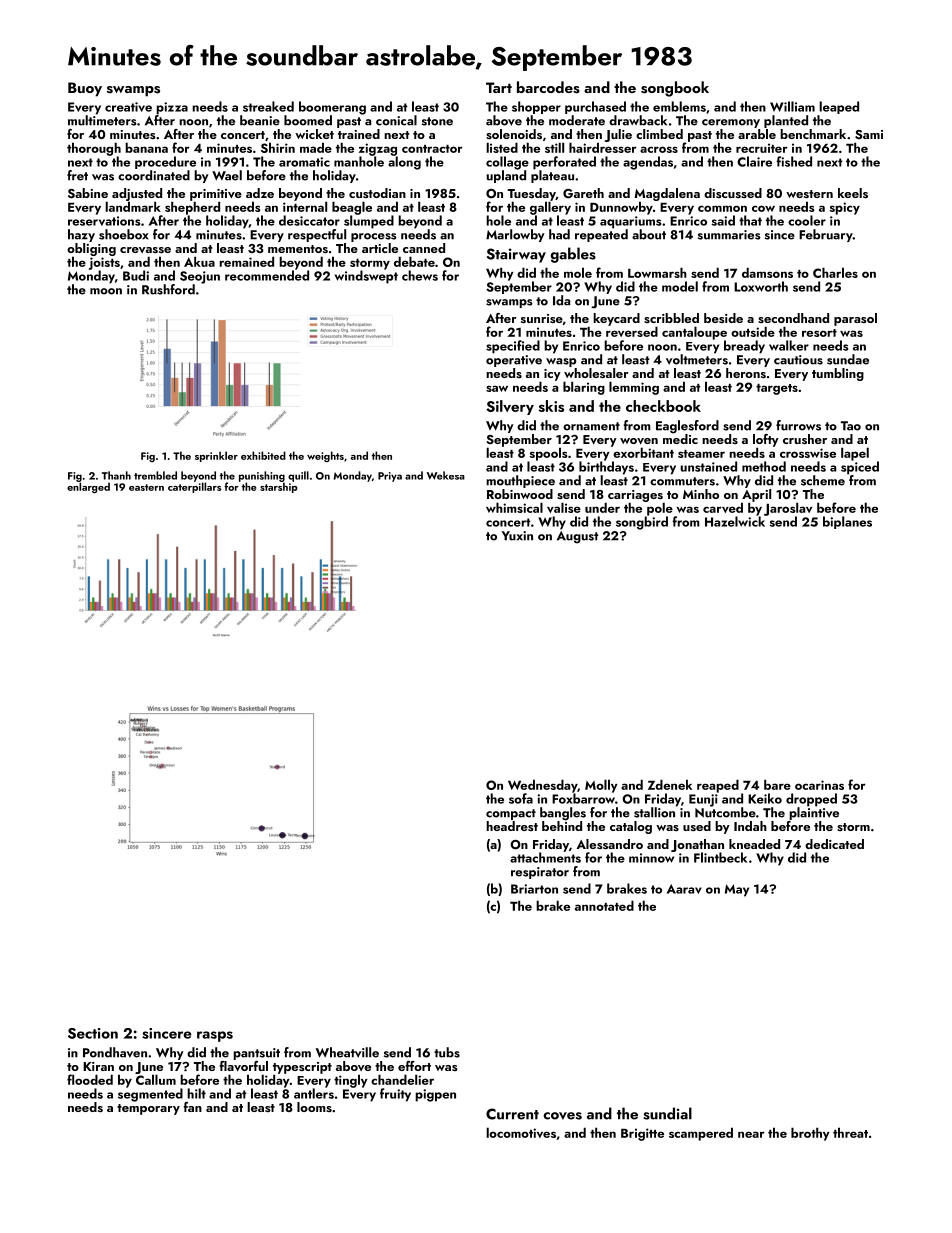 Image resolution: width=952 pixels, height=1233 pixels. Describe the element at coordinates (150, 1095) in the screenshot. I see `segmented` at that location.
